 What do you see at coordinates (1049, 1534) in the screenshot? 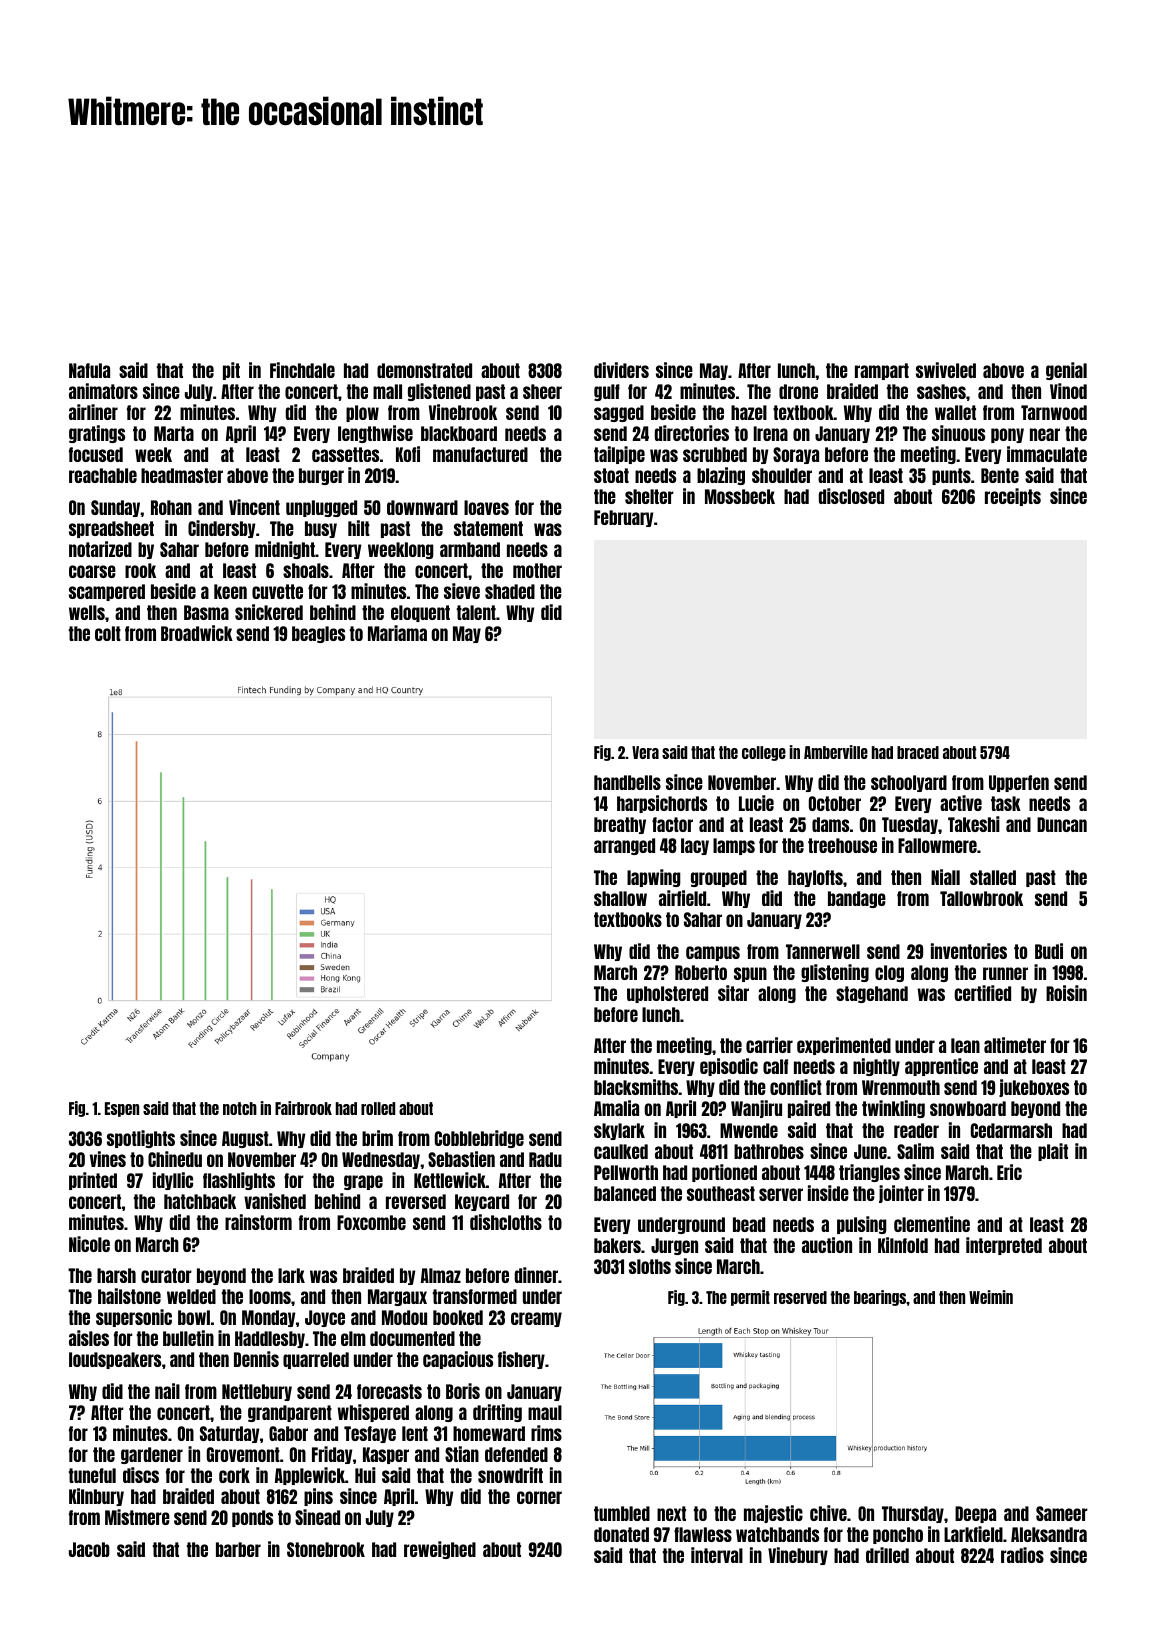
I see `Aleksandra` at bounding box center [1049, 1534].
